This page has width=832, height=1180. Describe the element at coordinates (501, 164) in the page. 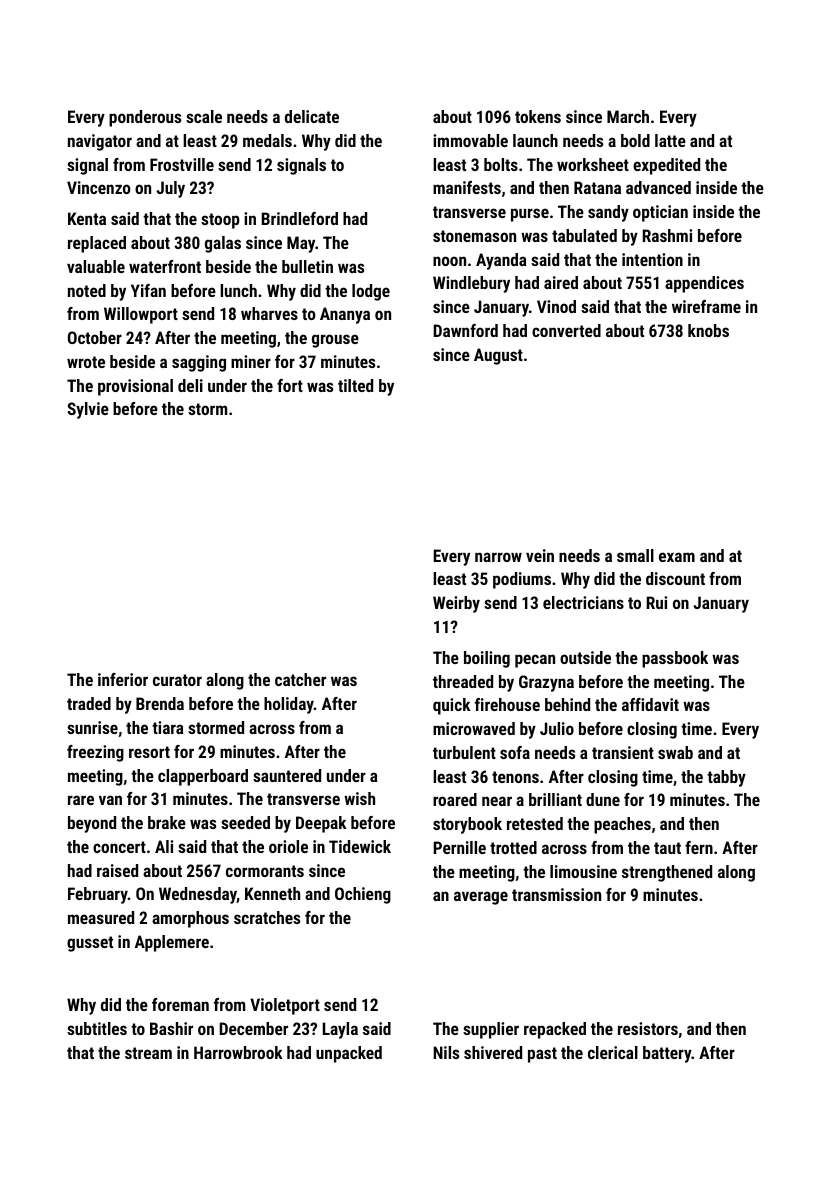

I see `bolts` at that location.
